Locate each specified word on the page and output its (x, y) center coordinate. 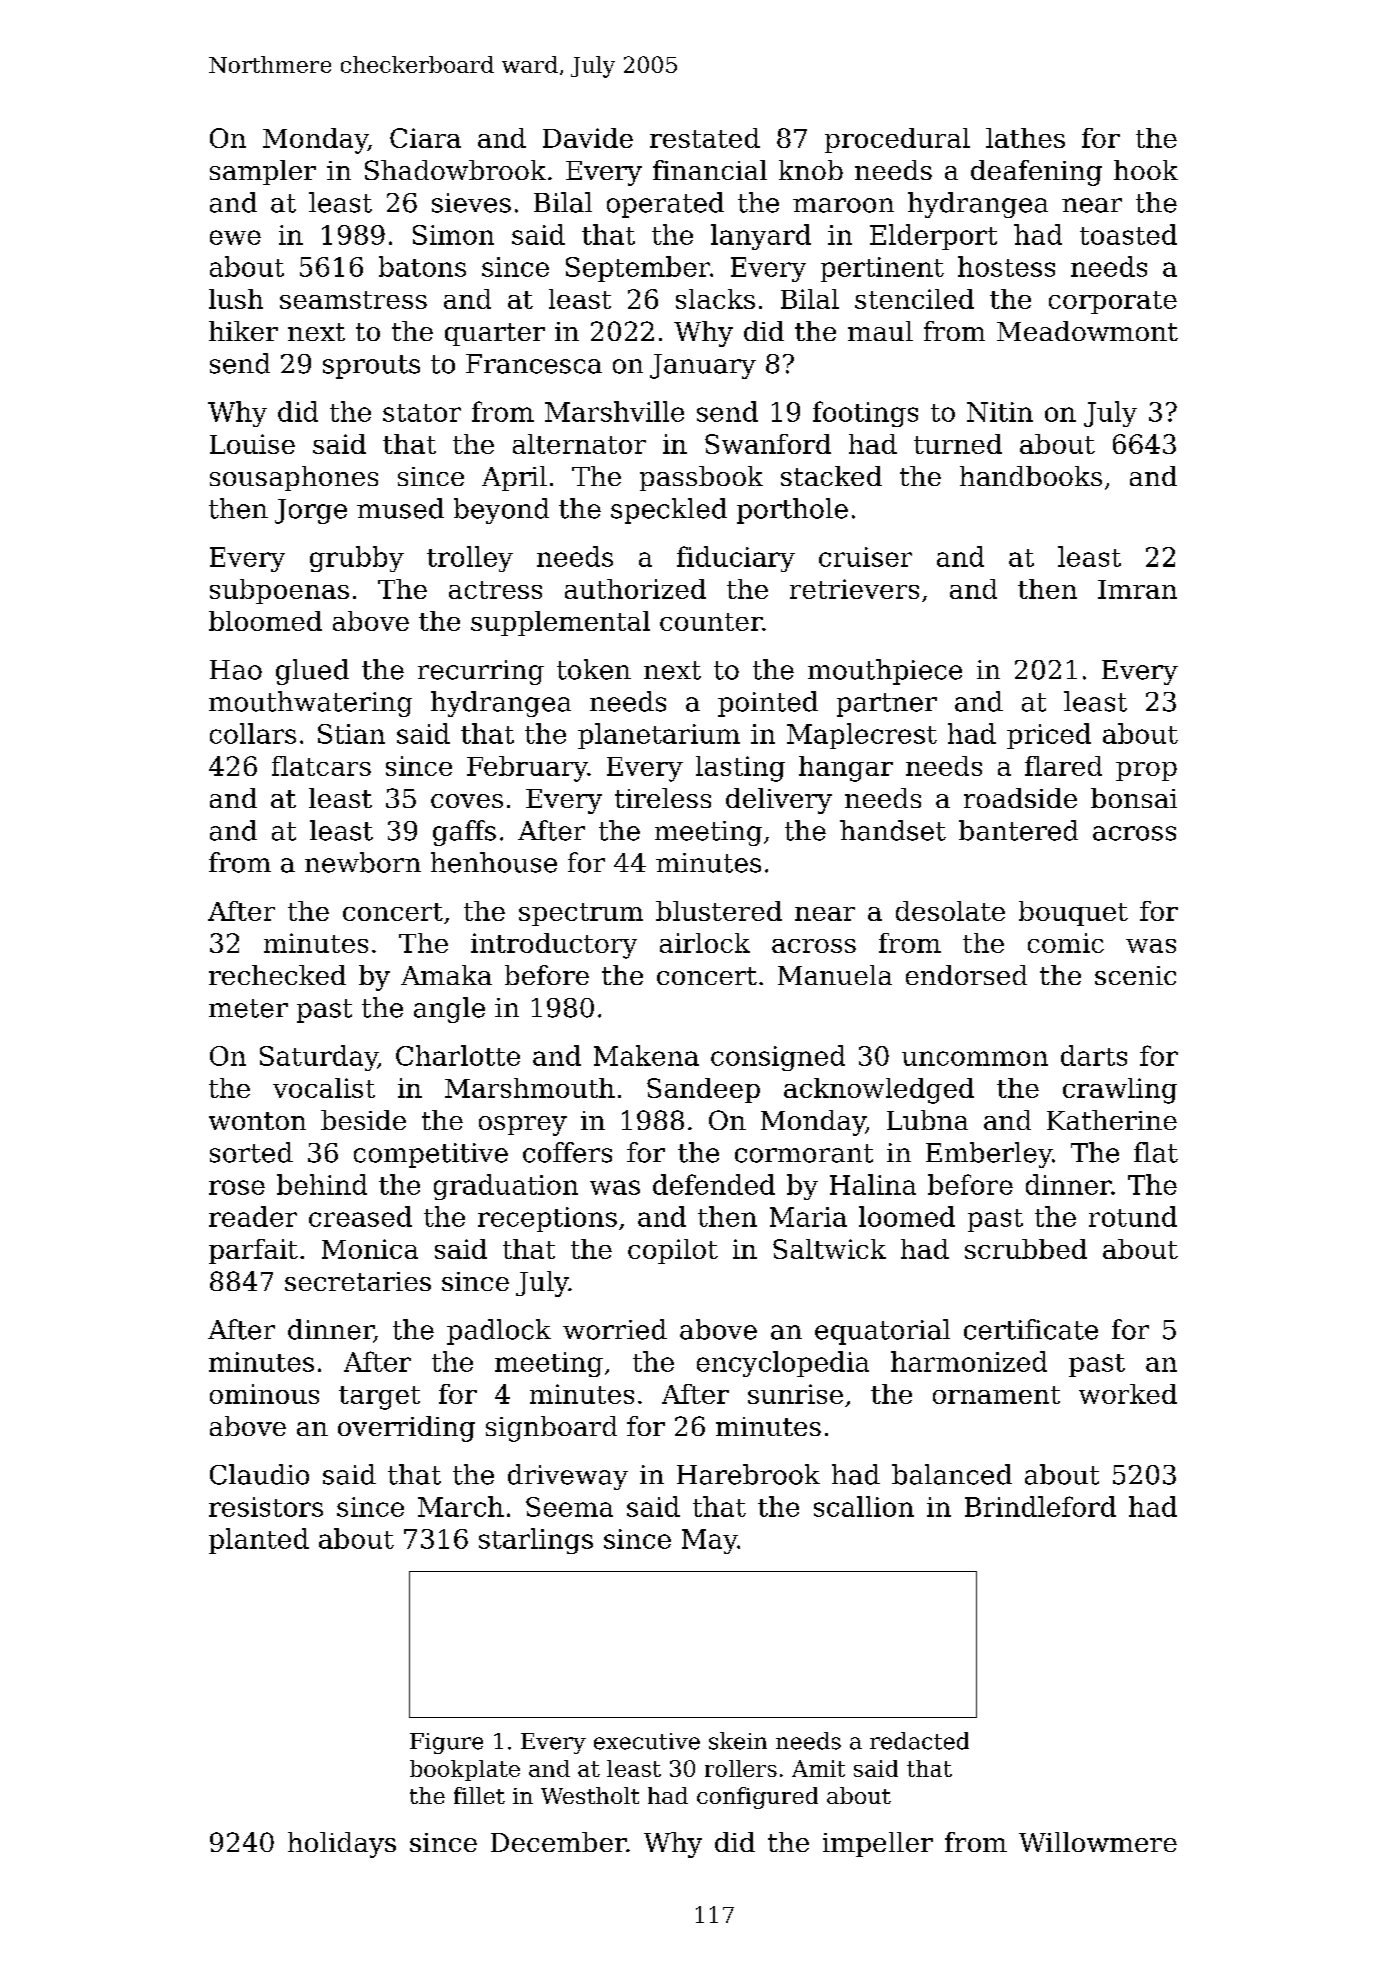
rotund (1133, 1216)
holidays (342, 1845)
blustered (719, 911)
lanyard (761, 237)
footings (865, 414)
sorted (251, 1152)
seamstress (353, 300)
